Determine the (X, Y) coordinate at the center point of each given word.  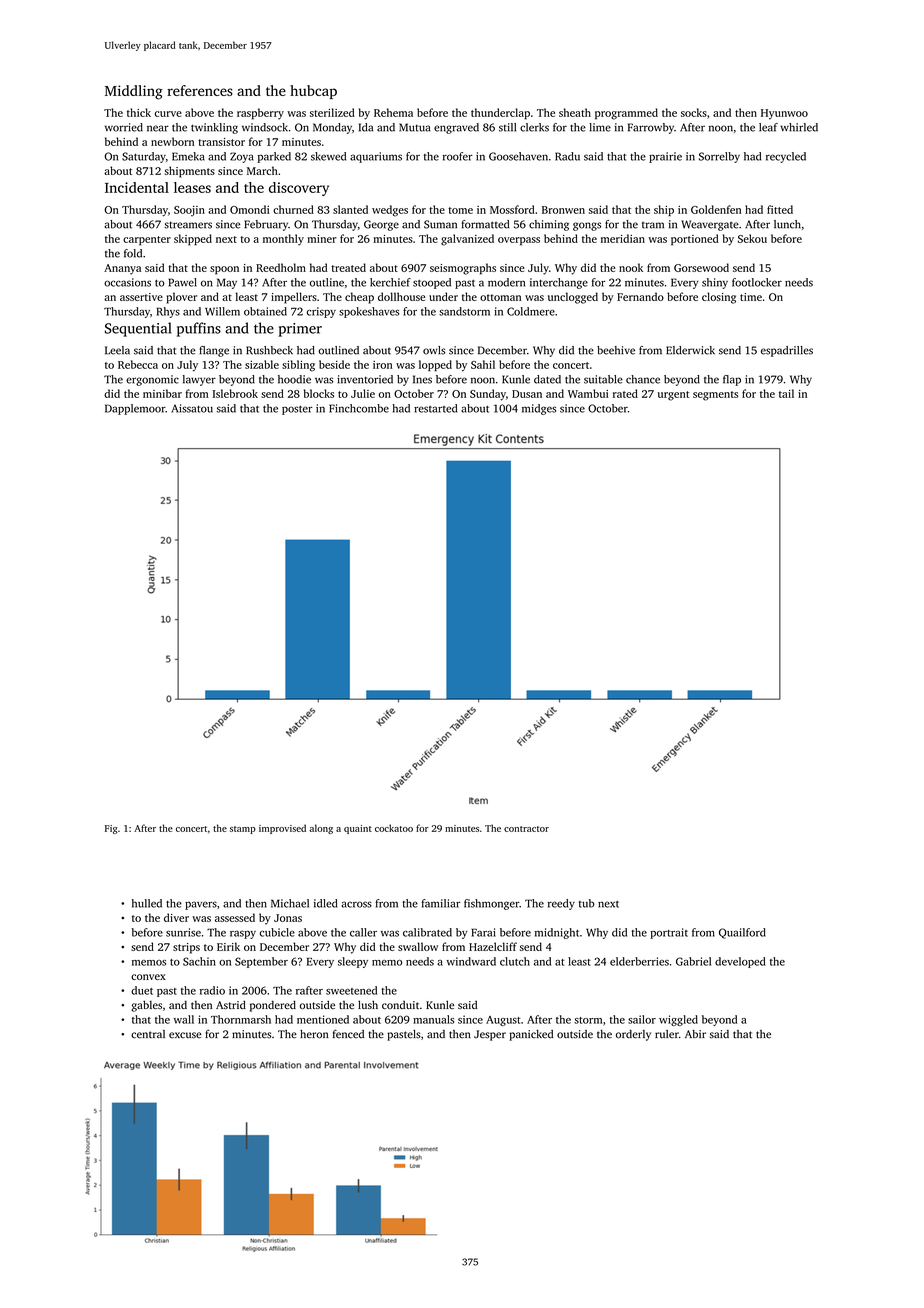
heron (314, 1034)
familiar (441, 903)
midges (539, 409)
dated (547, 379)
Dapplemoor (135, 409)
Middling (134, 92)
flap (732, 380)
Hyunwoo (784, 114)
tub (587, 903)
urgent (673, 396)
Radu (567, 156)
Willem (222, 311)
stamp (243, 830)
